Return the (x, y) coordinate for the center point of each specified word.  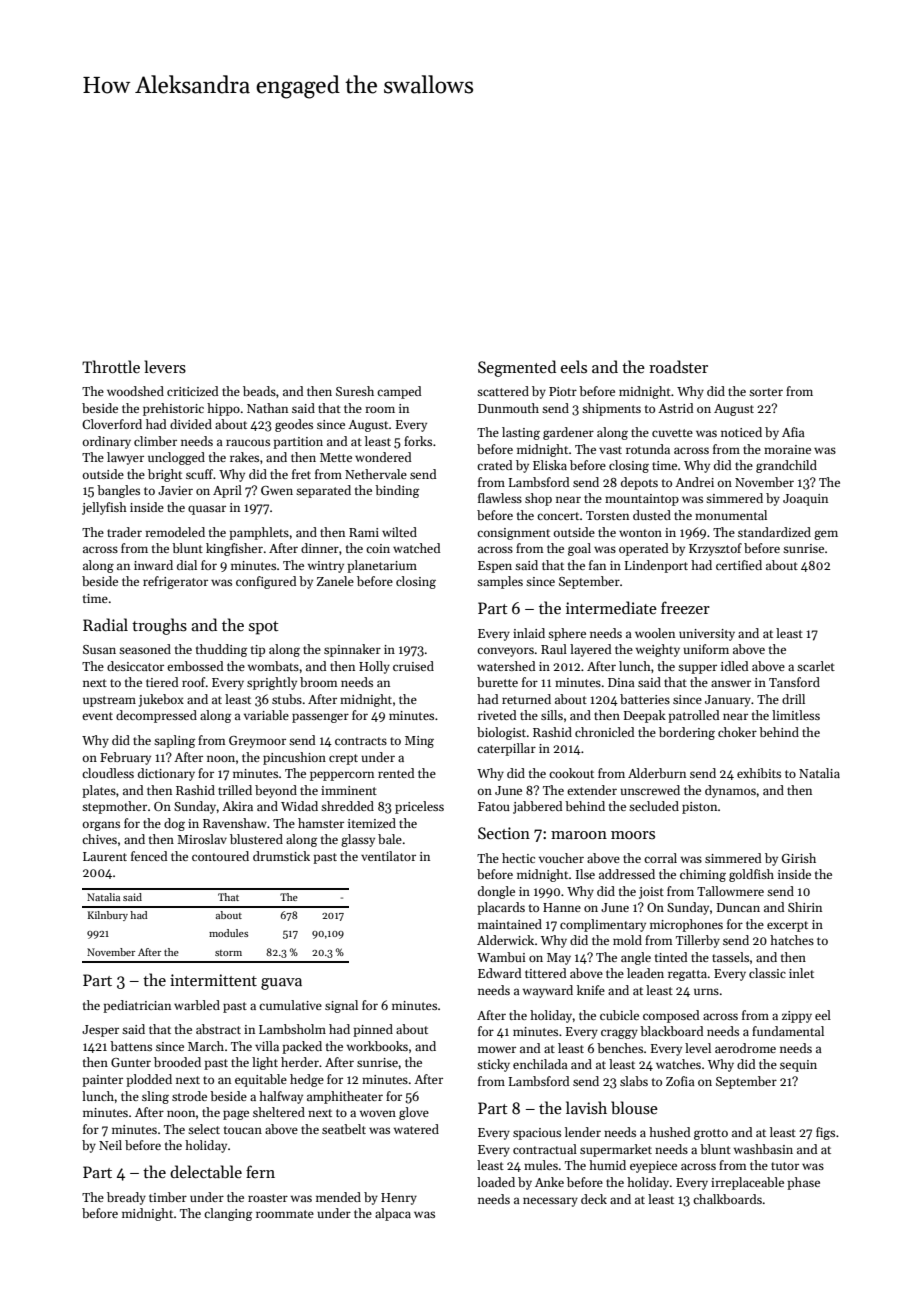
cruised (413, 666)
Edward (500, 973)
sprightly (272, 683)
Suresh (355, 391)
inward (153, 565)
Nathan (267, 408)
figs (825, 1133)
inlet (801, 973)
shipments (611, 409)
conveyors (505, 652)
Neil (110, 1145)
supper (697, 669)
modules (228, 933)
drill (793, 699)
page (236, 1115)
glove (414, 1113)
